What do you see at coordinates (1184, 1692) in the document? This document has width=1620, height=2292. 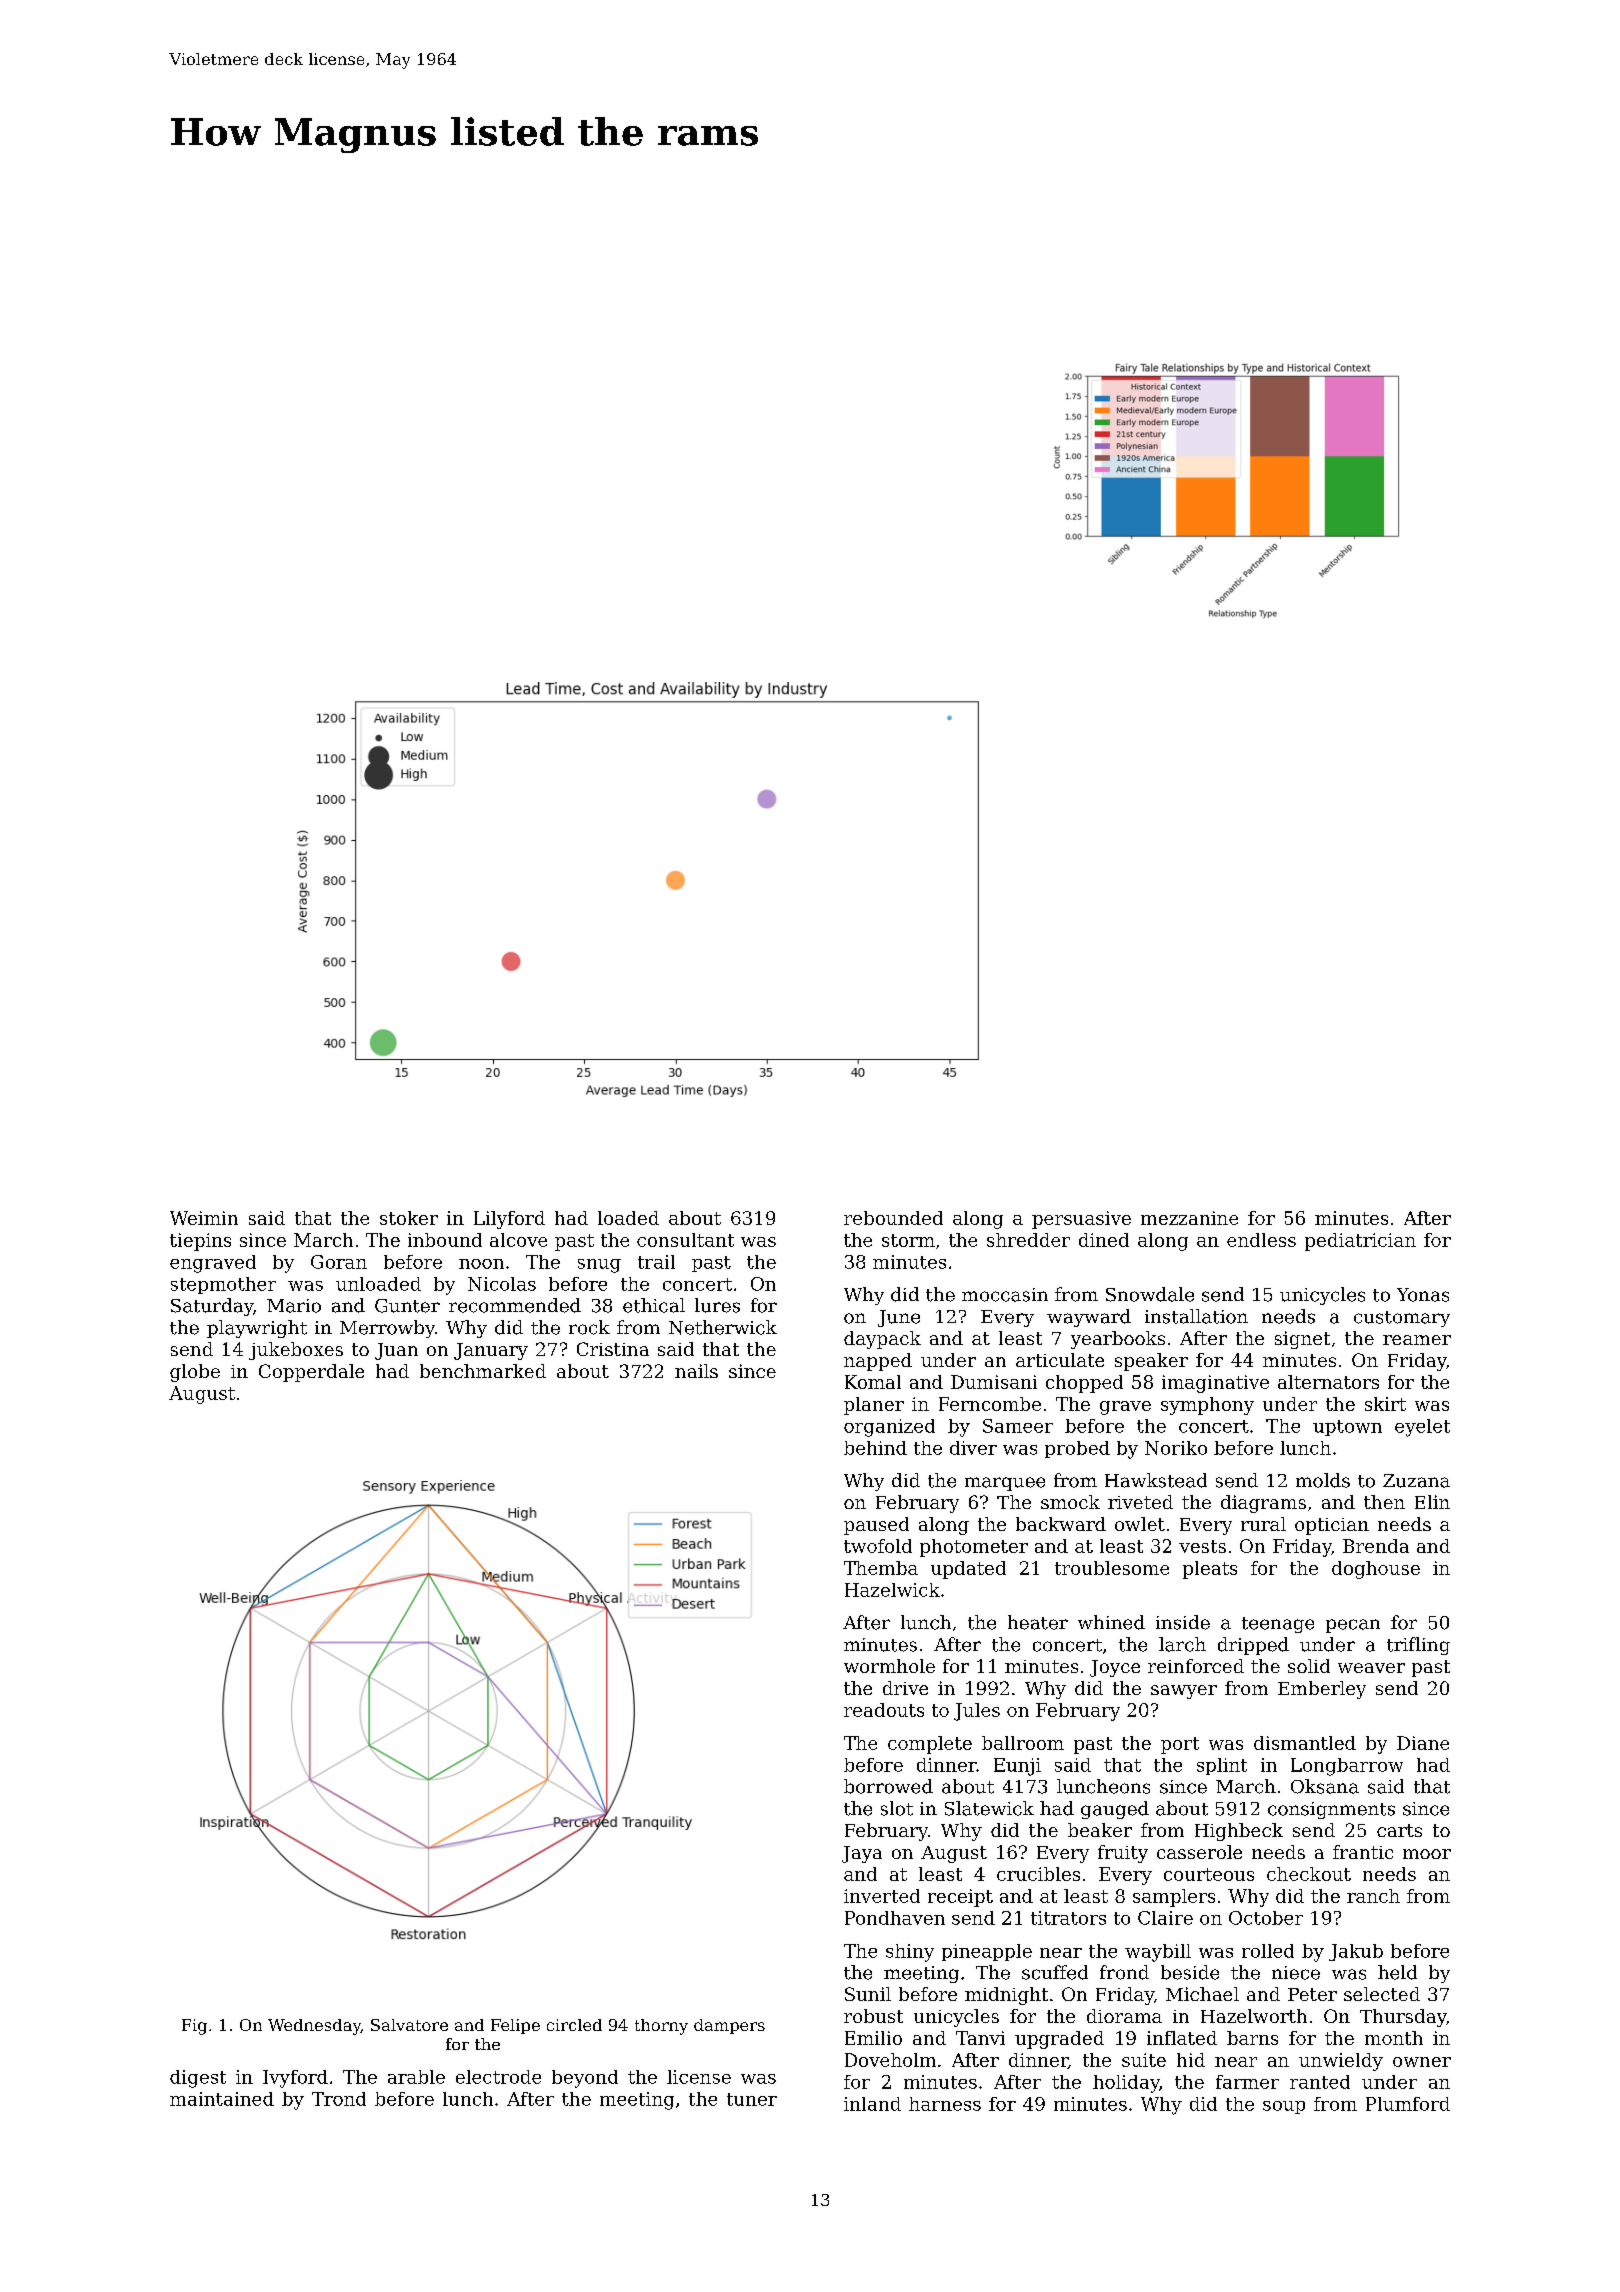 I see `sawyer` at bounding box center [1184, 1692].
